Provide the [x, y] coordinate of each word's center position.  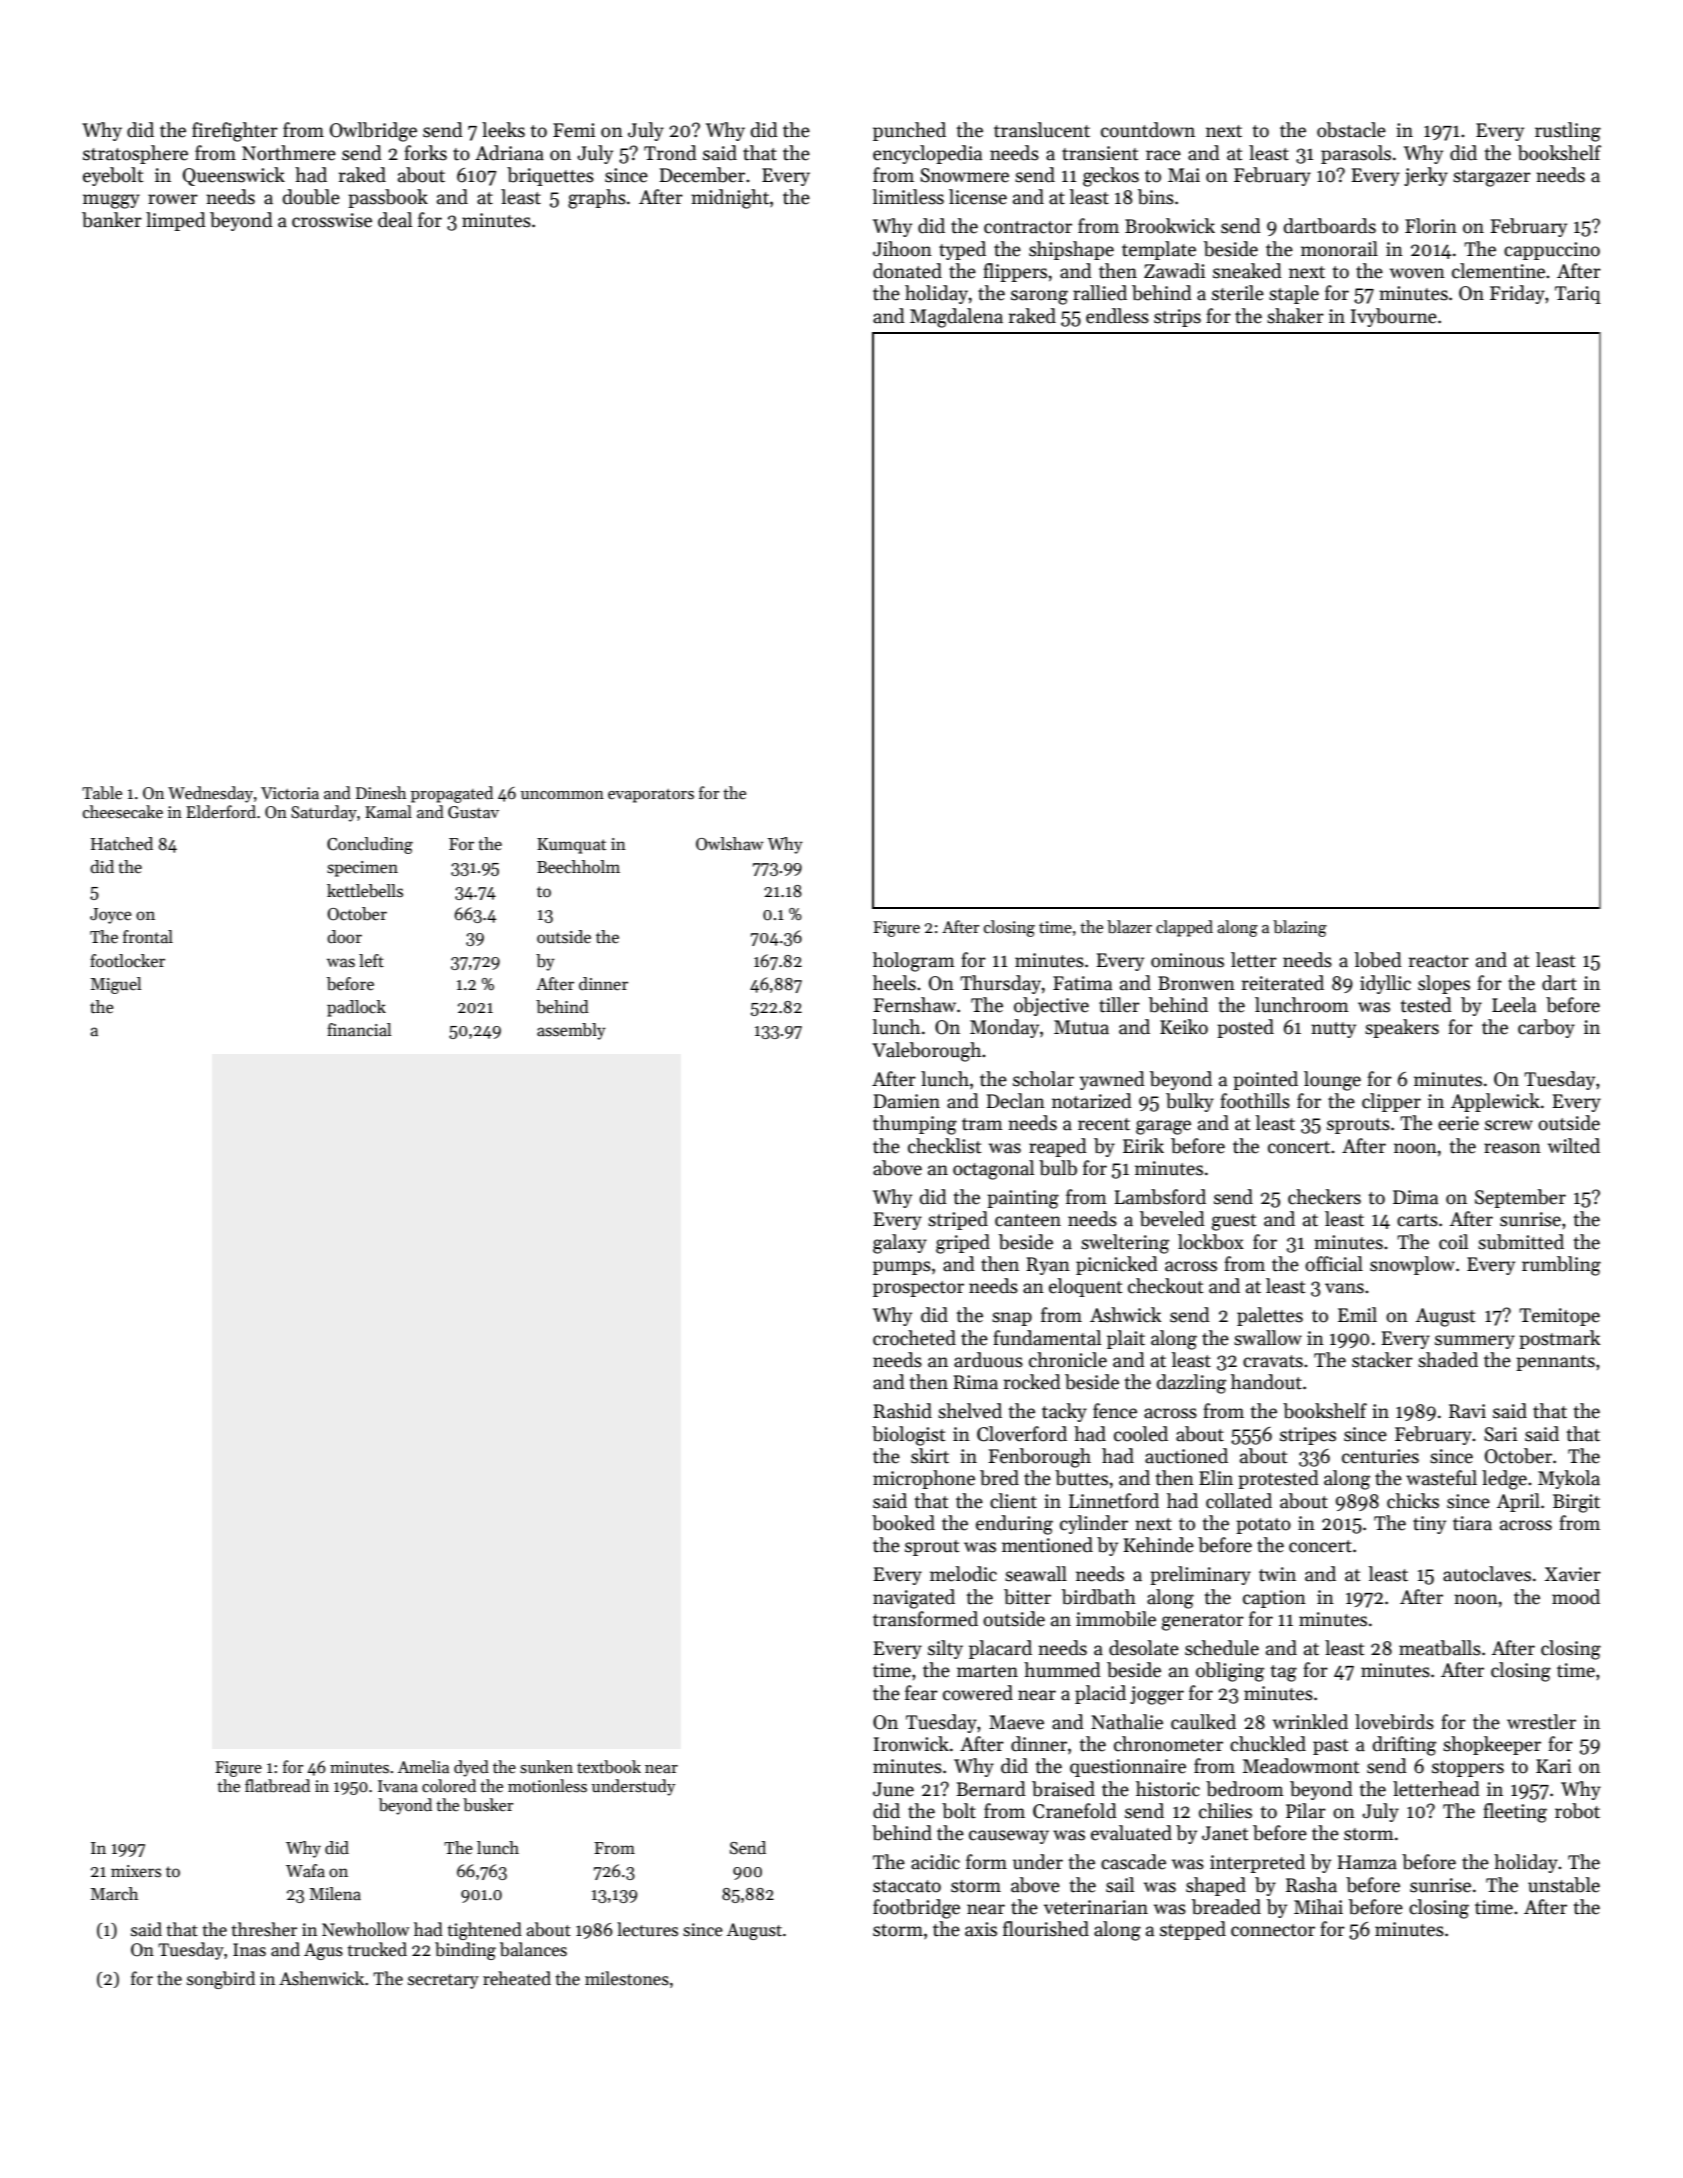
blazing [1300, 928]
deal [395, 220]
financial [359, 1030]
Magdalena [956, 318]
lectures [647, 1929]
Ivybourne [1394, 317]
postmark [1559, 1339]
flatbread [277, 1786]
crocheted [914, 1338]
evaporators [651, 796]
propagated [452, 794]
